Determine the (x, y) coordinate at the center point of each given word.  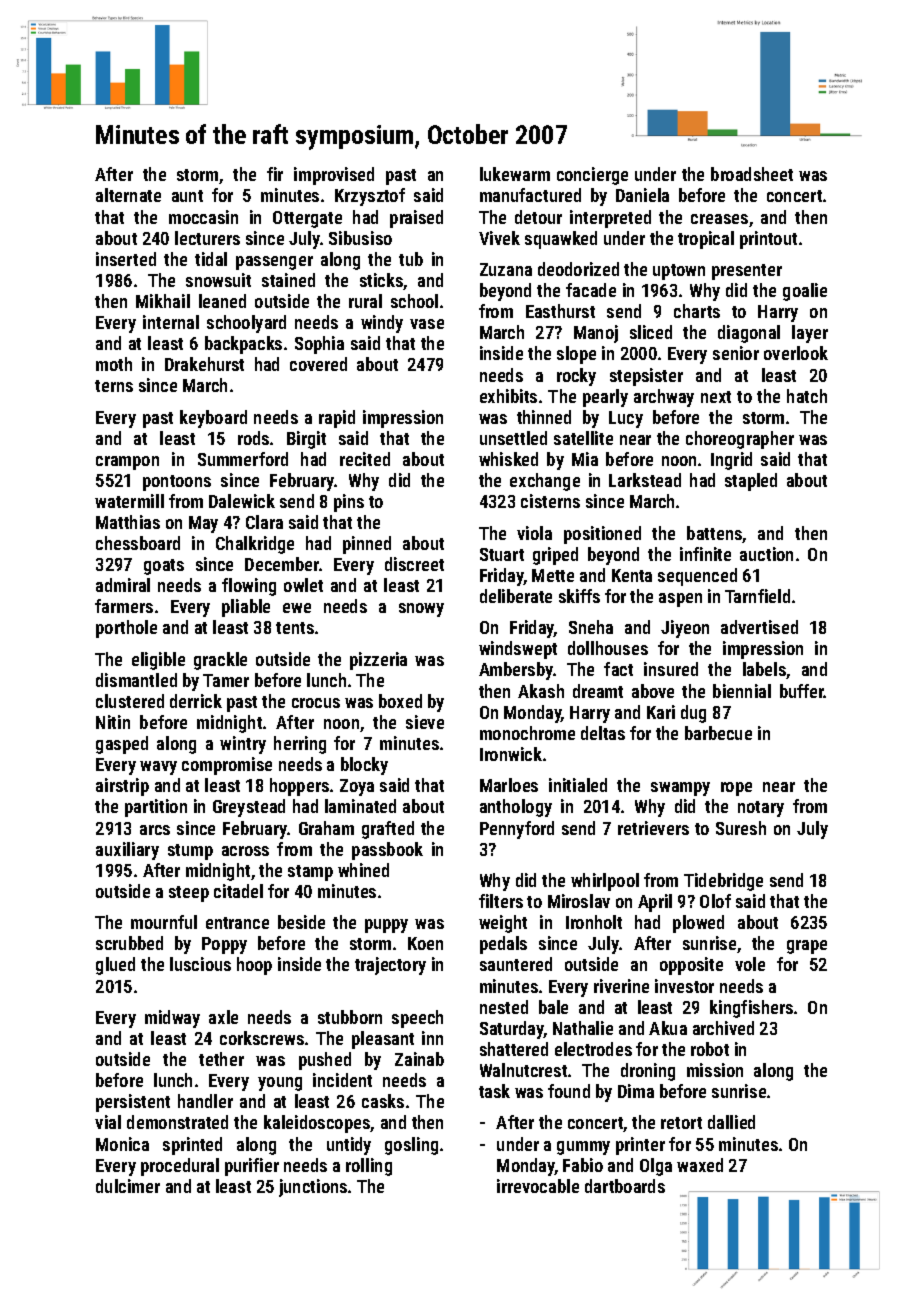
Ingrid (731, 461)
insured (671, 669)
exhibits (508, 396)
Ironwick (511, 754)
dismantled (136, 680)
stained (288, 280)
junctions (313, 1188)
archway (664, 398)
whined (363, 870)
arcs (155, 830)
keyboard (213, 419)
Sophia (319, 345)
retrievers (653, 828)
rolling (369, 1167)
